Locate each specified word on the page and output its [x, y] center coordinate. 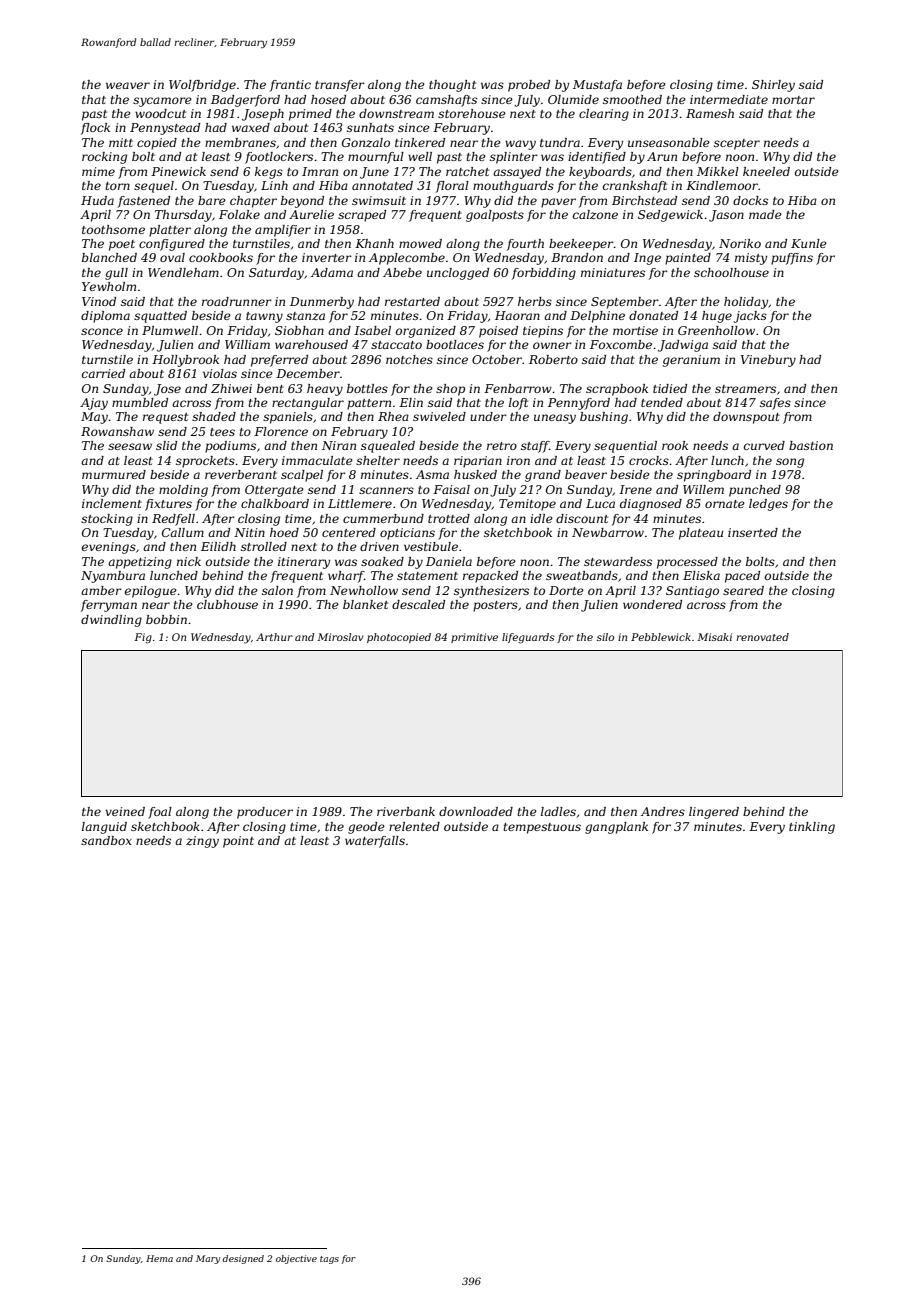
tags [329, 1260]
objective [296, 1259]
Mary [208, 1259]
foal [160, 813]
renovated [762, 637]
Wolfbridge [202, 86]
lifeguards [528, 638]
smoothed [632, 99]
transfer [340, 86]
